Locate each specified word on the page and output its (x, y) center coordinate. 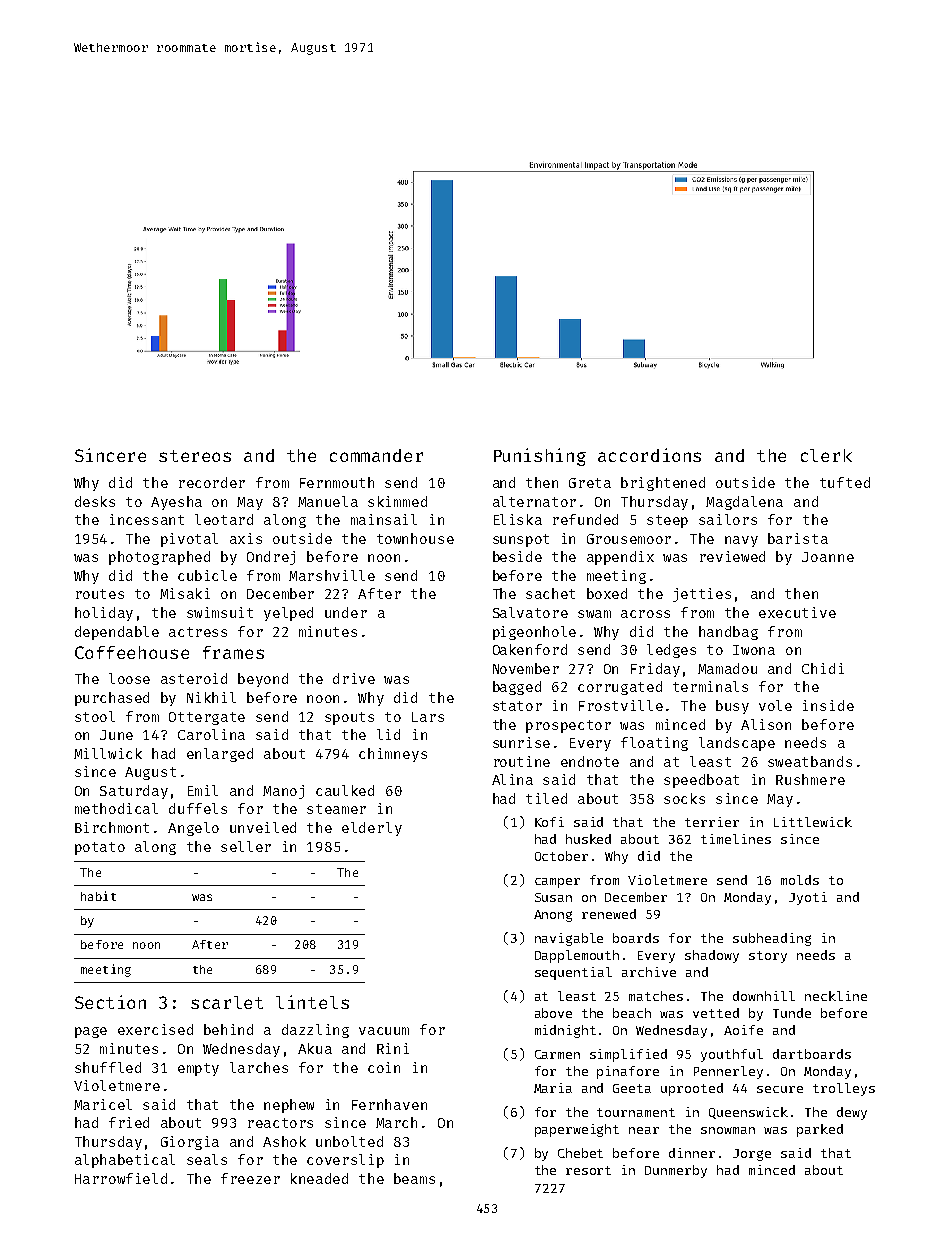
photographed (159, 558)
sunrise (521, 742)
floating (654, 744)
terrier (712, 822)
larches (259, 1067)
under (346, 612)
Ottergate (207, 718)
